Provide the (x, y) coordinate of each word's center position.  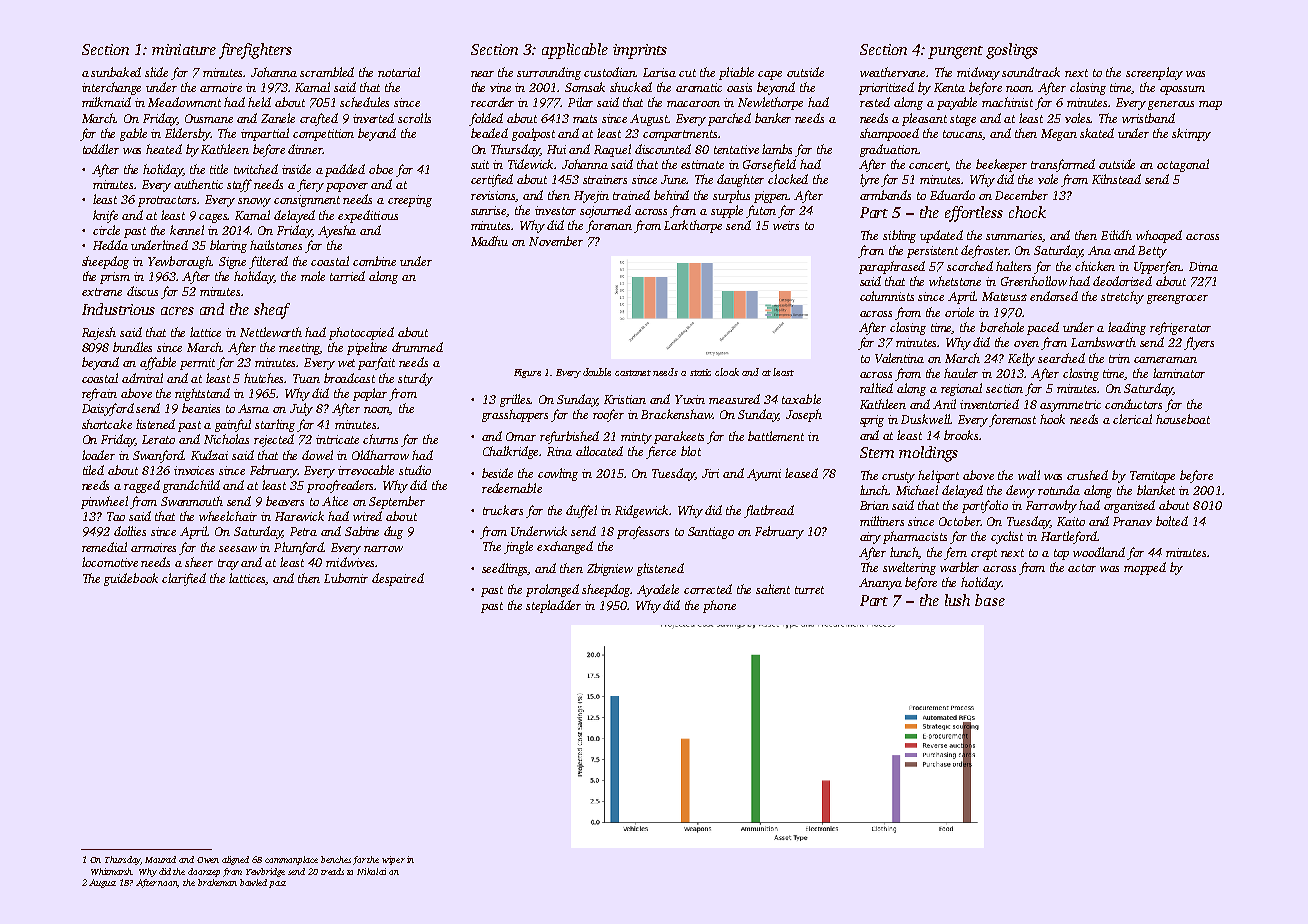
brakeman (217, 882)
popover (347, 187)
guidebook (131, 579)
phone (719, 606)
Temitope (1152, 477)
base (990, 600)
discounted (663, 149)
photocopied (361, 333)
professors (643, 532)
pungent (955, 52)
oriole (959, 312)
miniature (184, 49)
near (482, 74)
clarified (184, 579)
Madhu (489, 241)
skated (1097, 133)
